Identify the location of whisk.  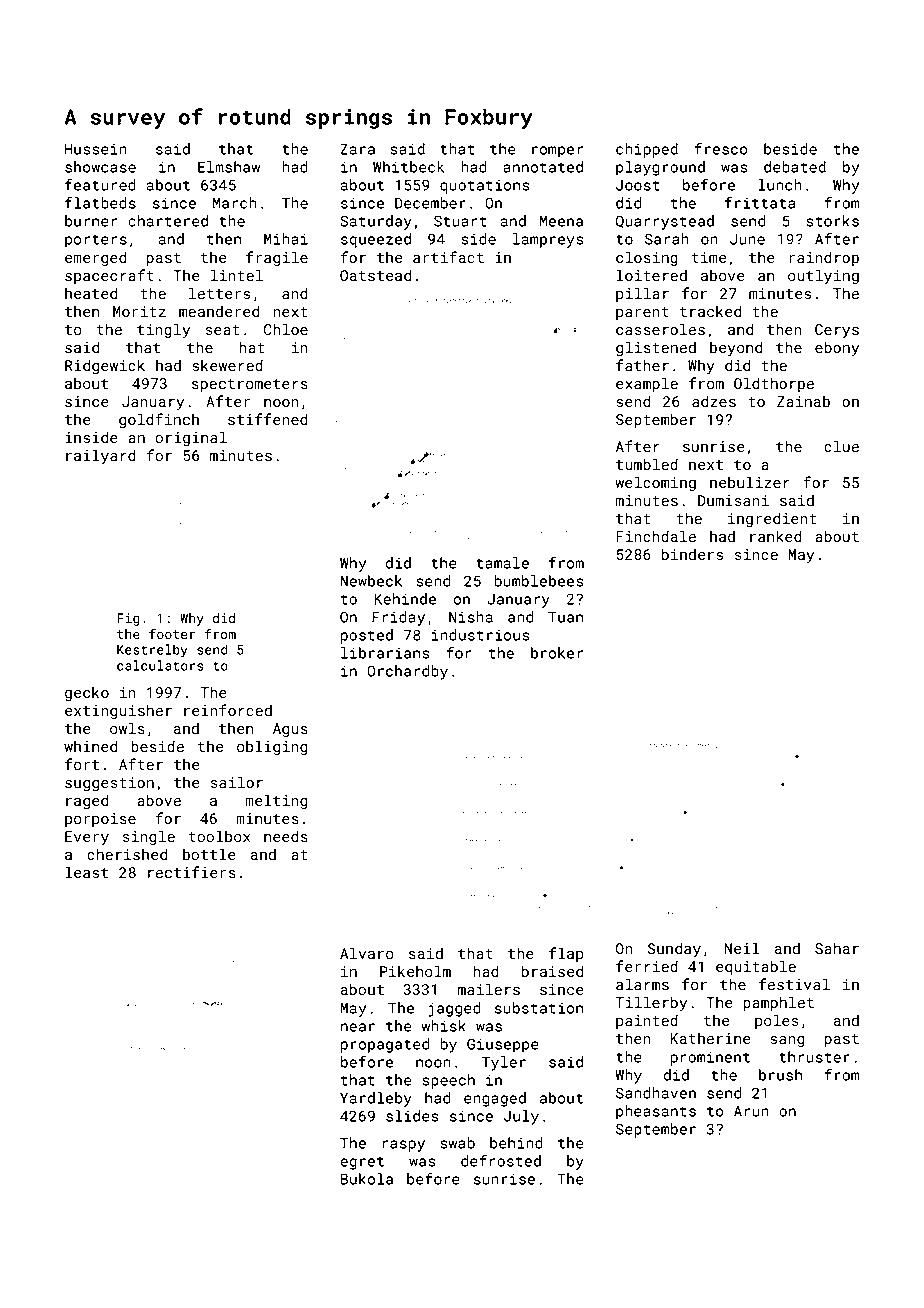
(444, 1026).
